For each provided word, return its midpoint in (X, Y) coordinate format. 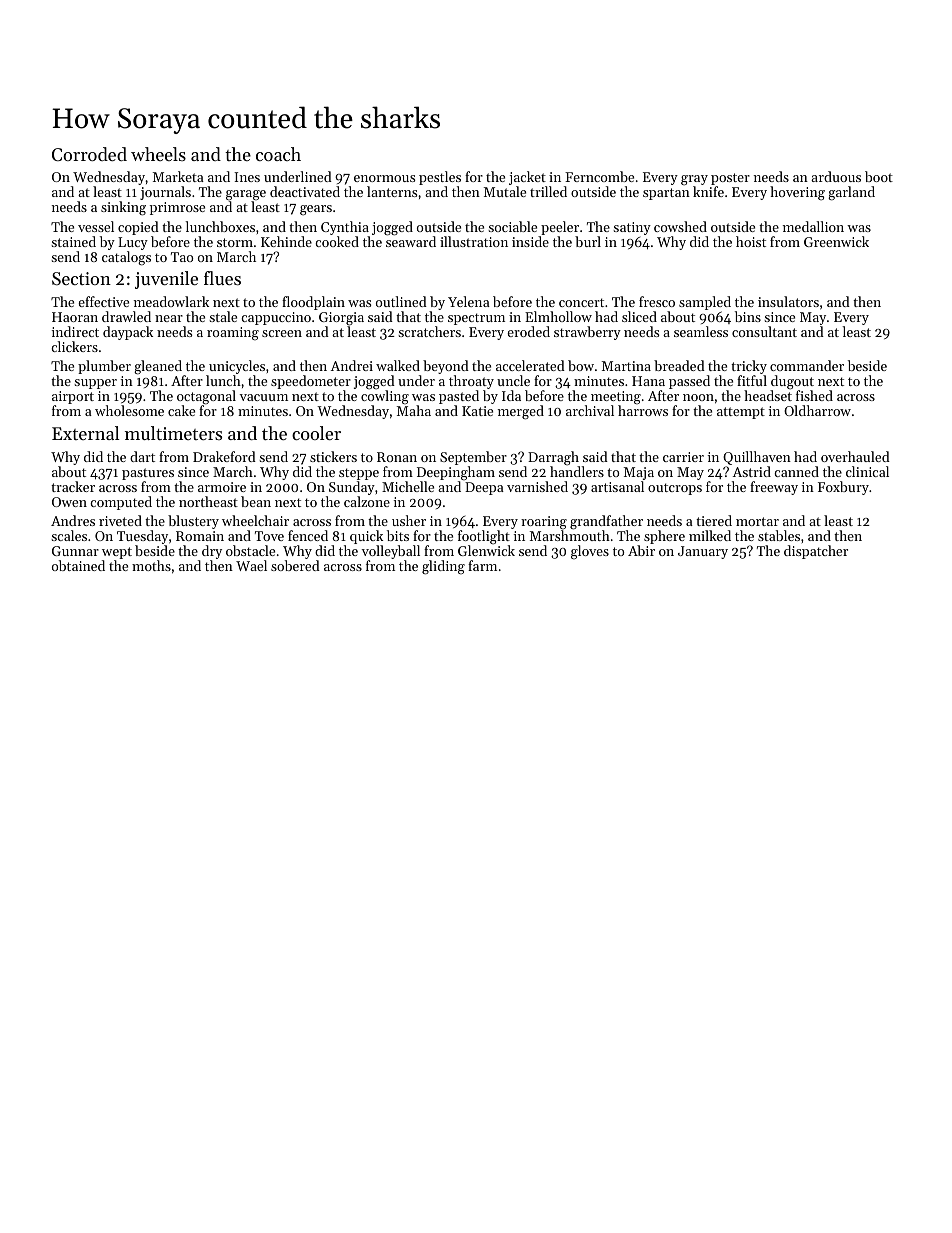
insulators (788, 301)
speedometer (311, 382)
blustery (193, 522)
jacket (527, 178)
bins (748, 316)
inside (530, 241)
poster (730, 179)
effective (103, 301)
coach (278, 154)
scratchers (429, 331)
